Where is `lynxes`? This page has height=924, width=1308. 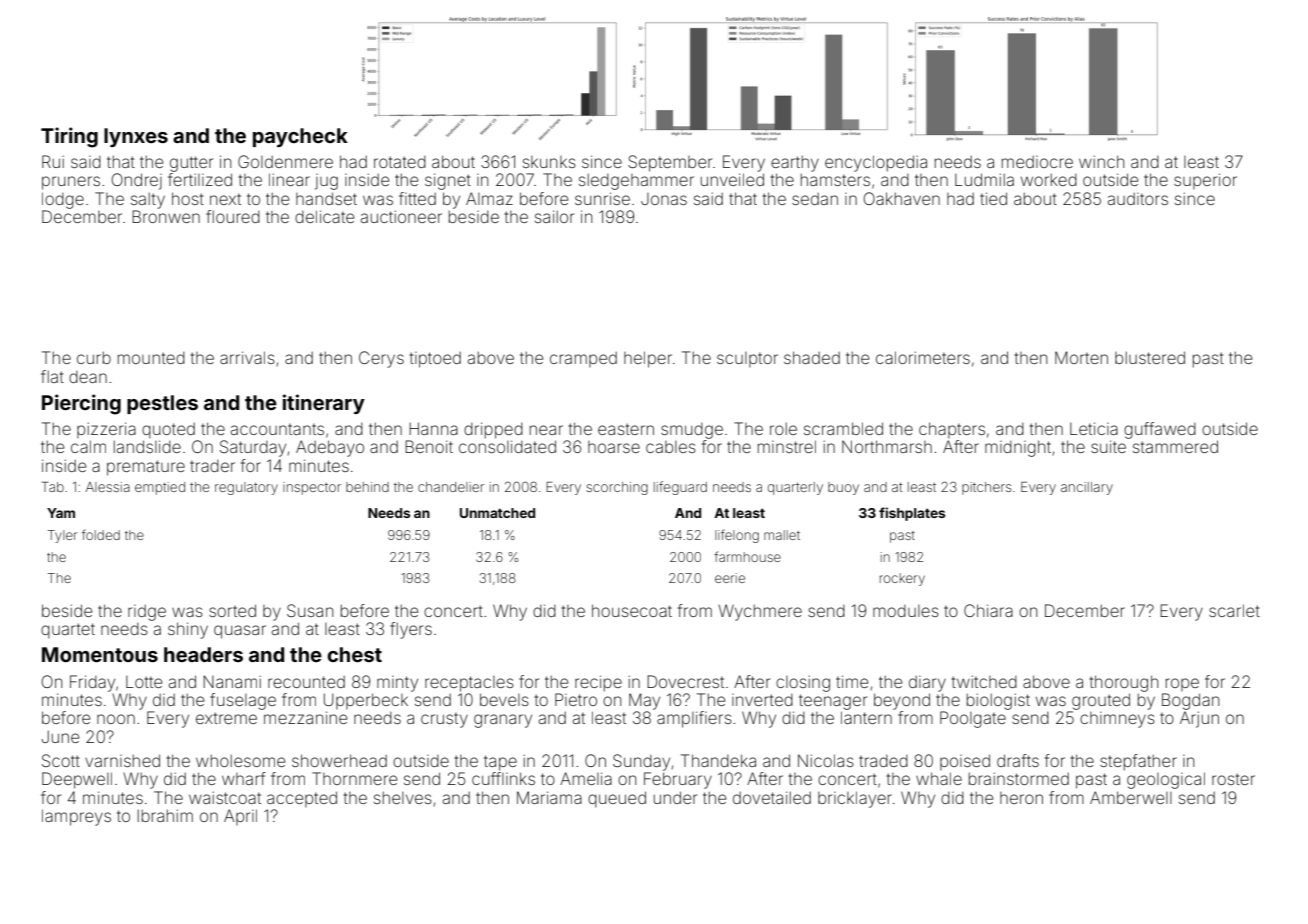
lynxes is located at coordinates (136, 137).
